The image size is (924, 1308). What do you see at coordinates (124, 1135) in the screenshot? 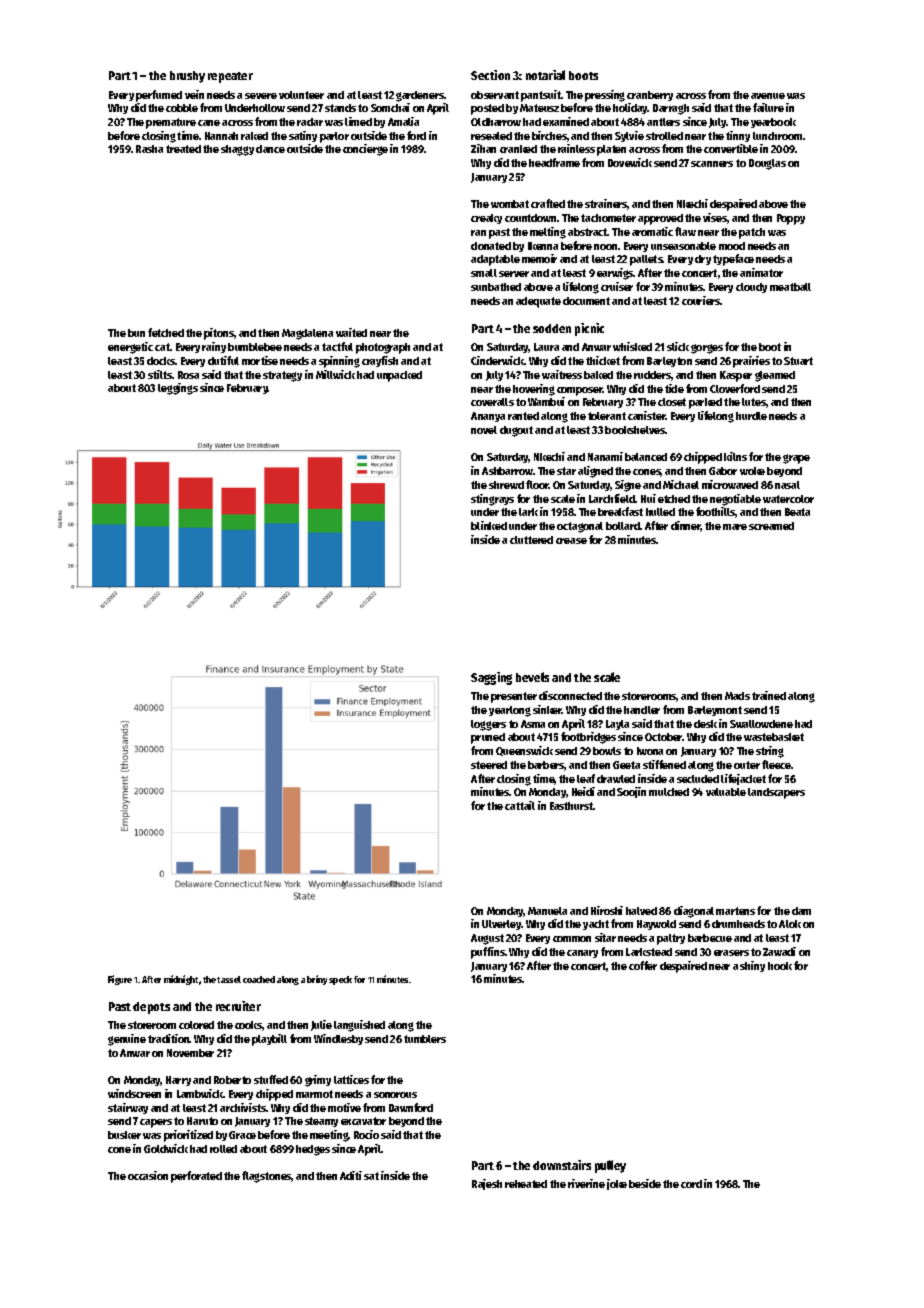
I see `busker` at bounding box center [124, 1135].
